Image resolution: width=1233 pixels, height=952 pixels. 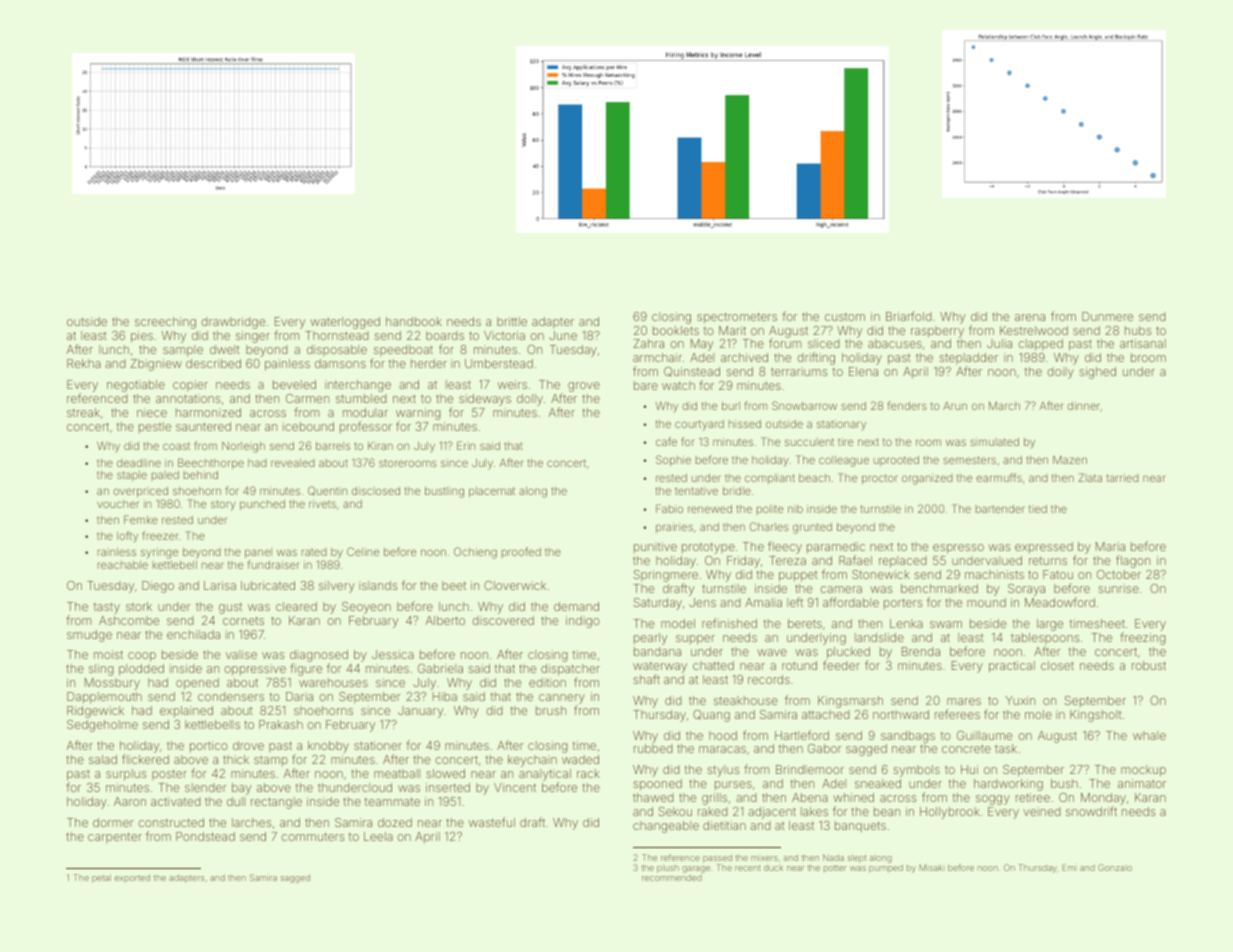 I want to click on flagon, so click(x=1133, y=561).
